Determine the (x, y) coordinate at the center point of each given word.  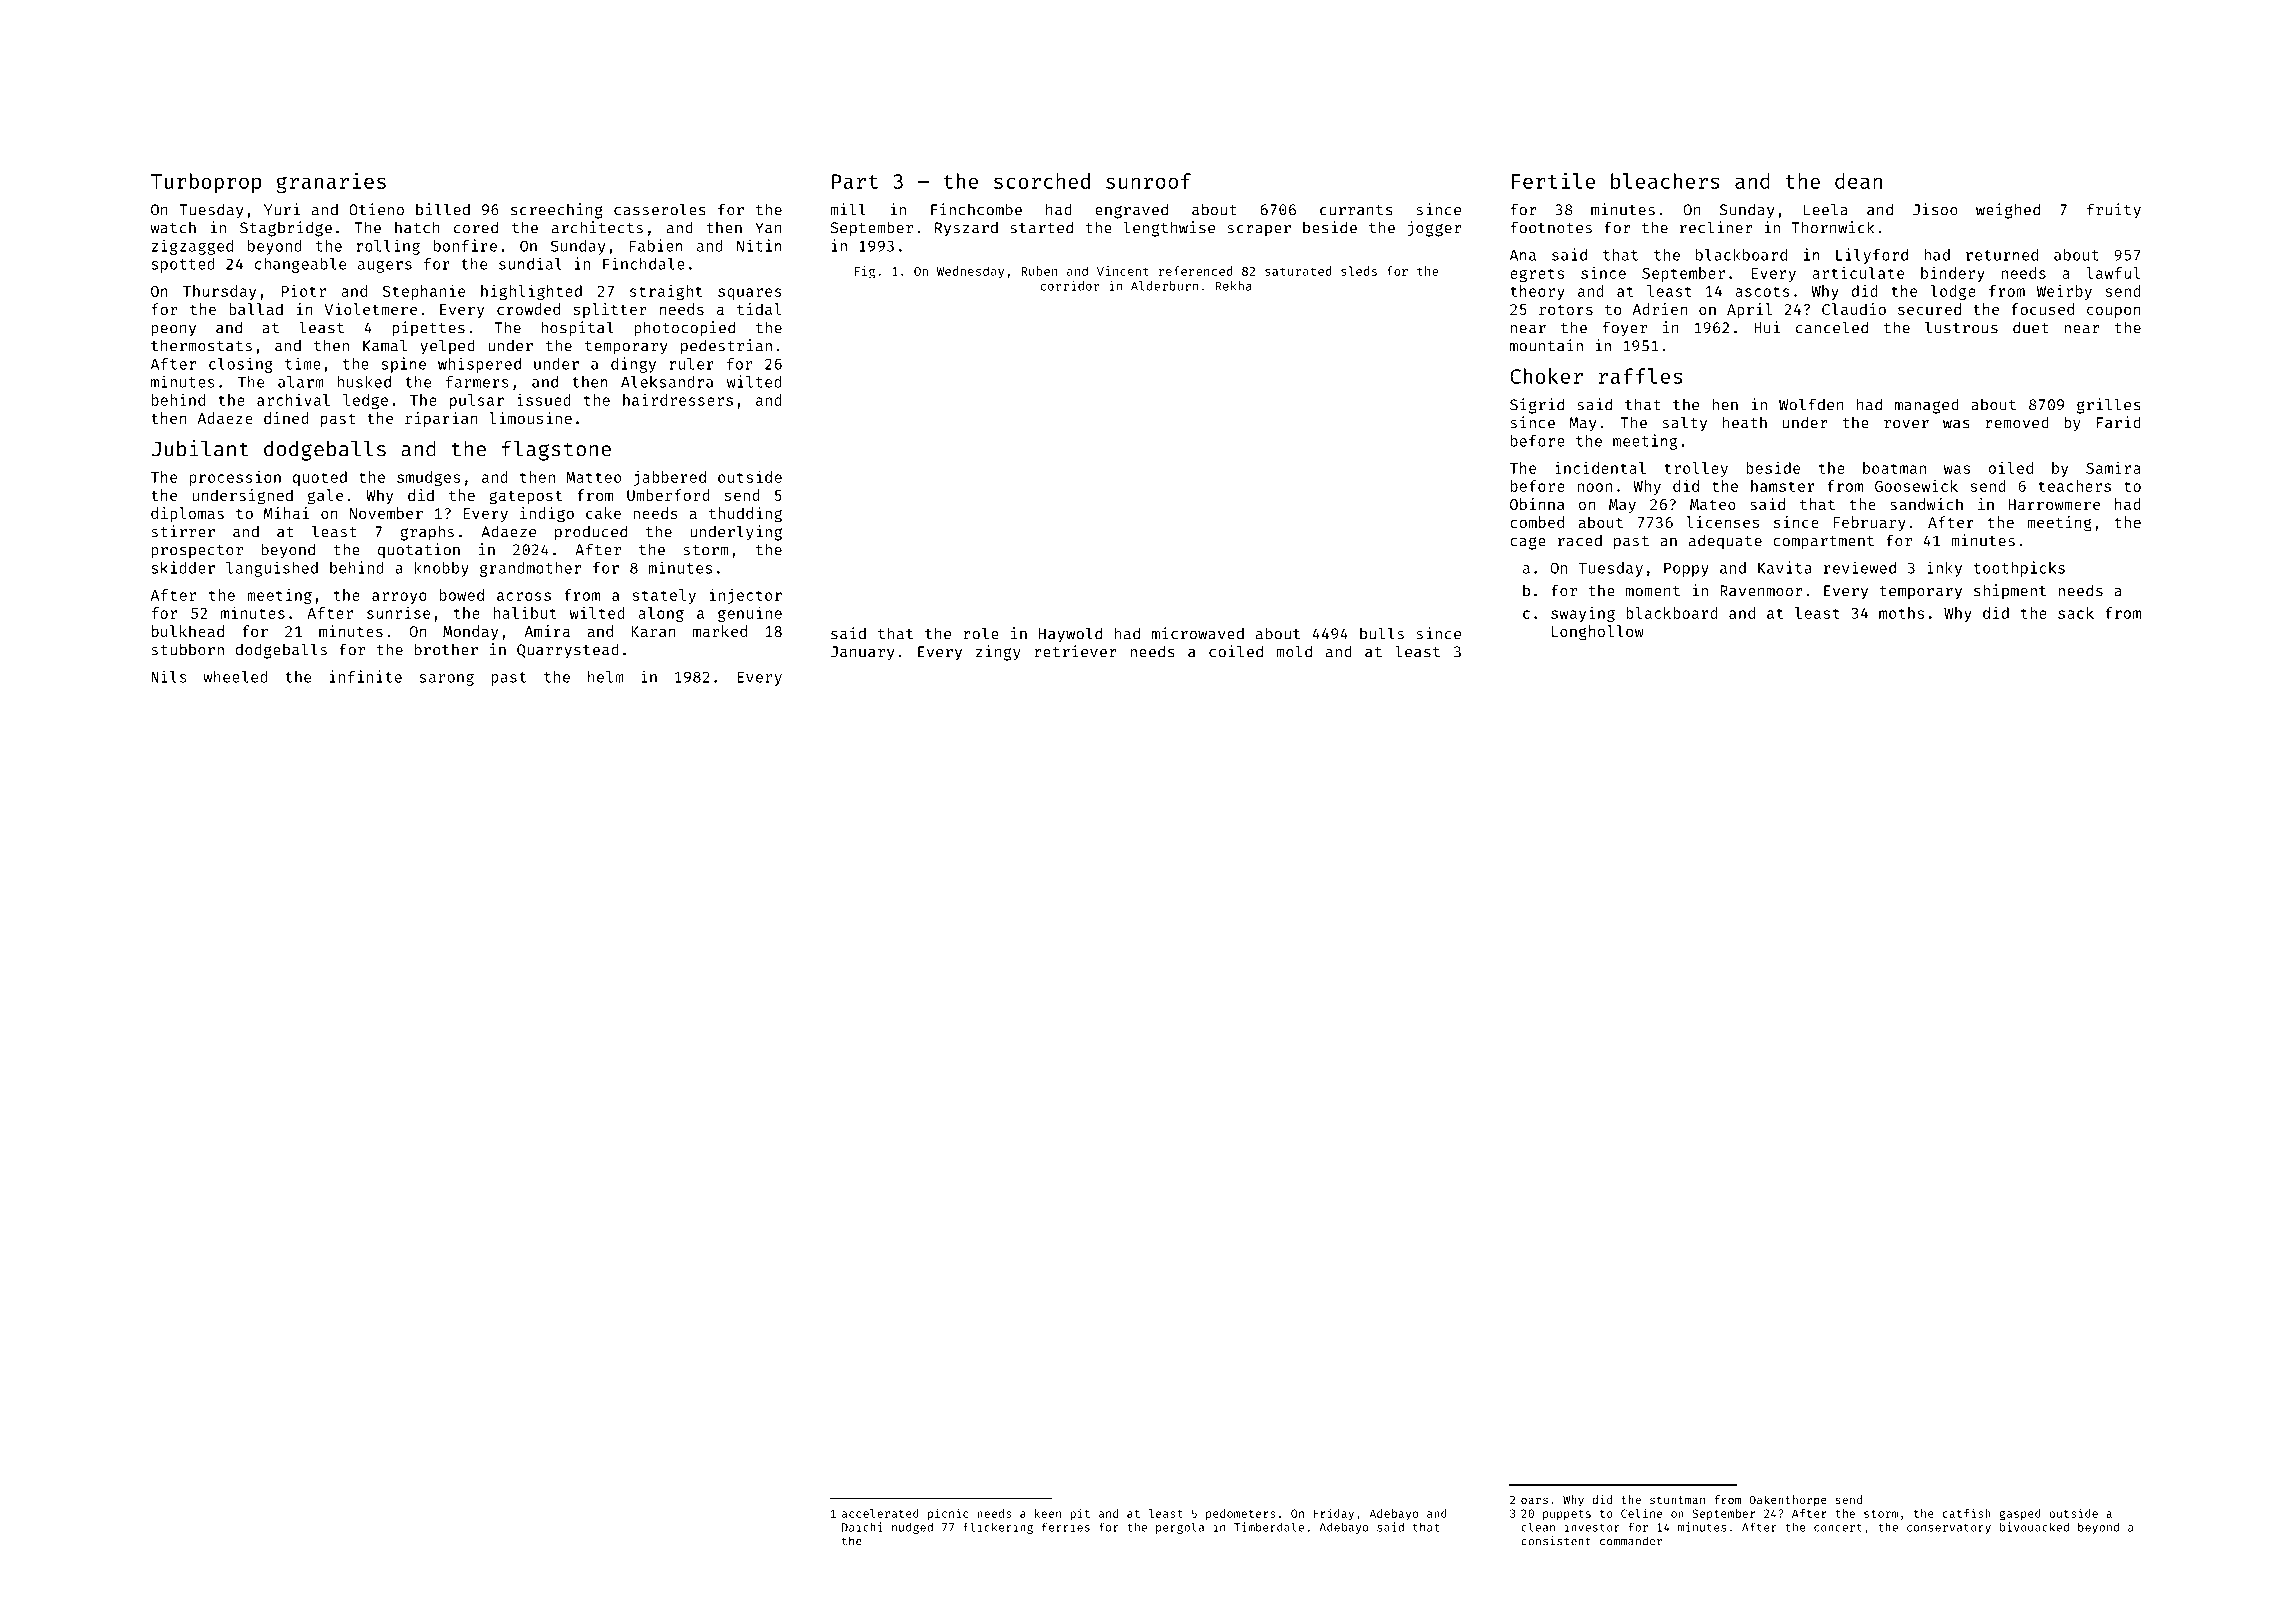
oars (1534, 1500)
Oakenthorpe (1788, 1501)
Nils (169, 676)
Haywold (1070, 635)
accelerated (880, 1513)
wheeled (235, 677)
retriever (1075, 651)
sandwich (1926, 504)
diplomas (187, 514)
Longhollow (1598, 633)
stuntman (1677, 1500)
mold (1294, 651)
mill (848, 209)
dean (1858, 181)
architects (597, 227)
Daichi (862, 1527)
